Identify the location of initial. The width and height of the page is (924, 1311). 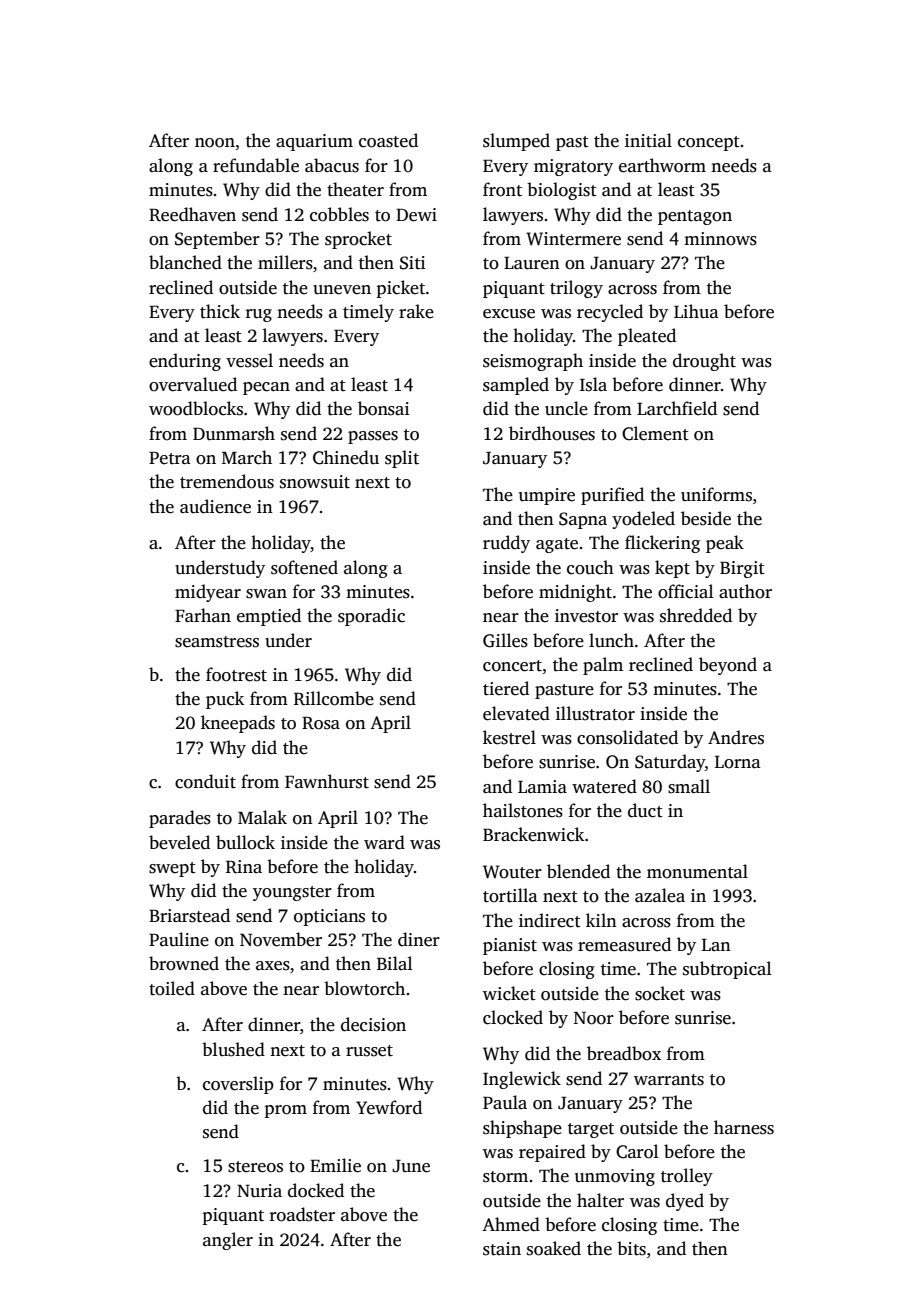
(648, 140).
